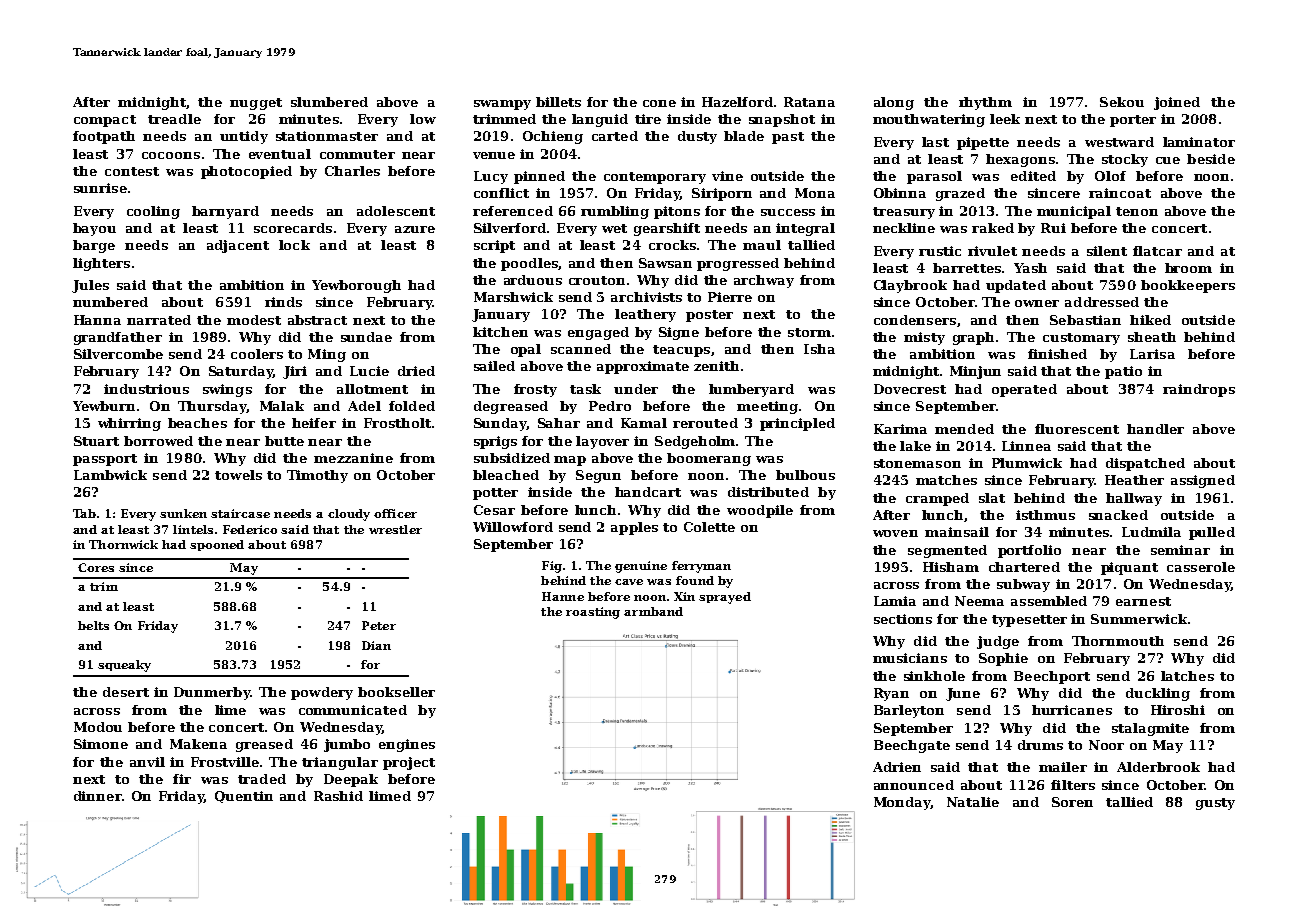 This screenshot has height=924, width=1308. I want to click on blade, so click(744, 136).
